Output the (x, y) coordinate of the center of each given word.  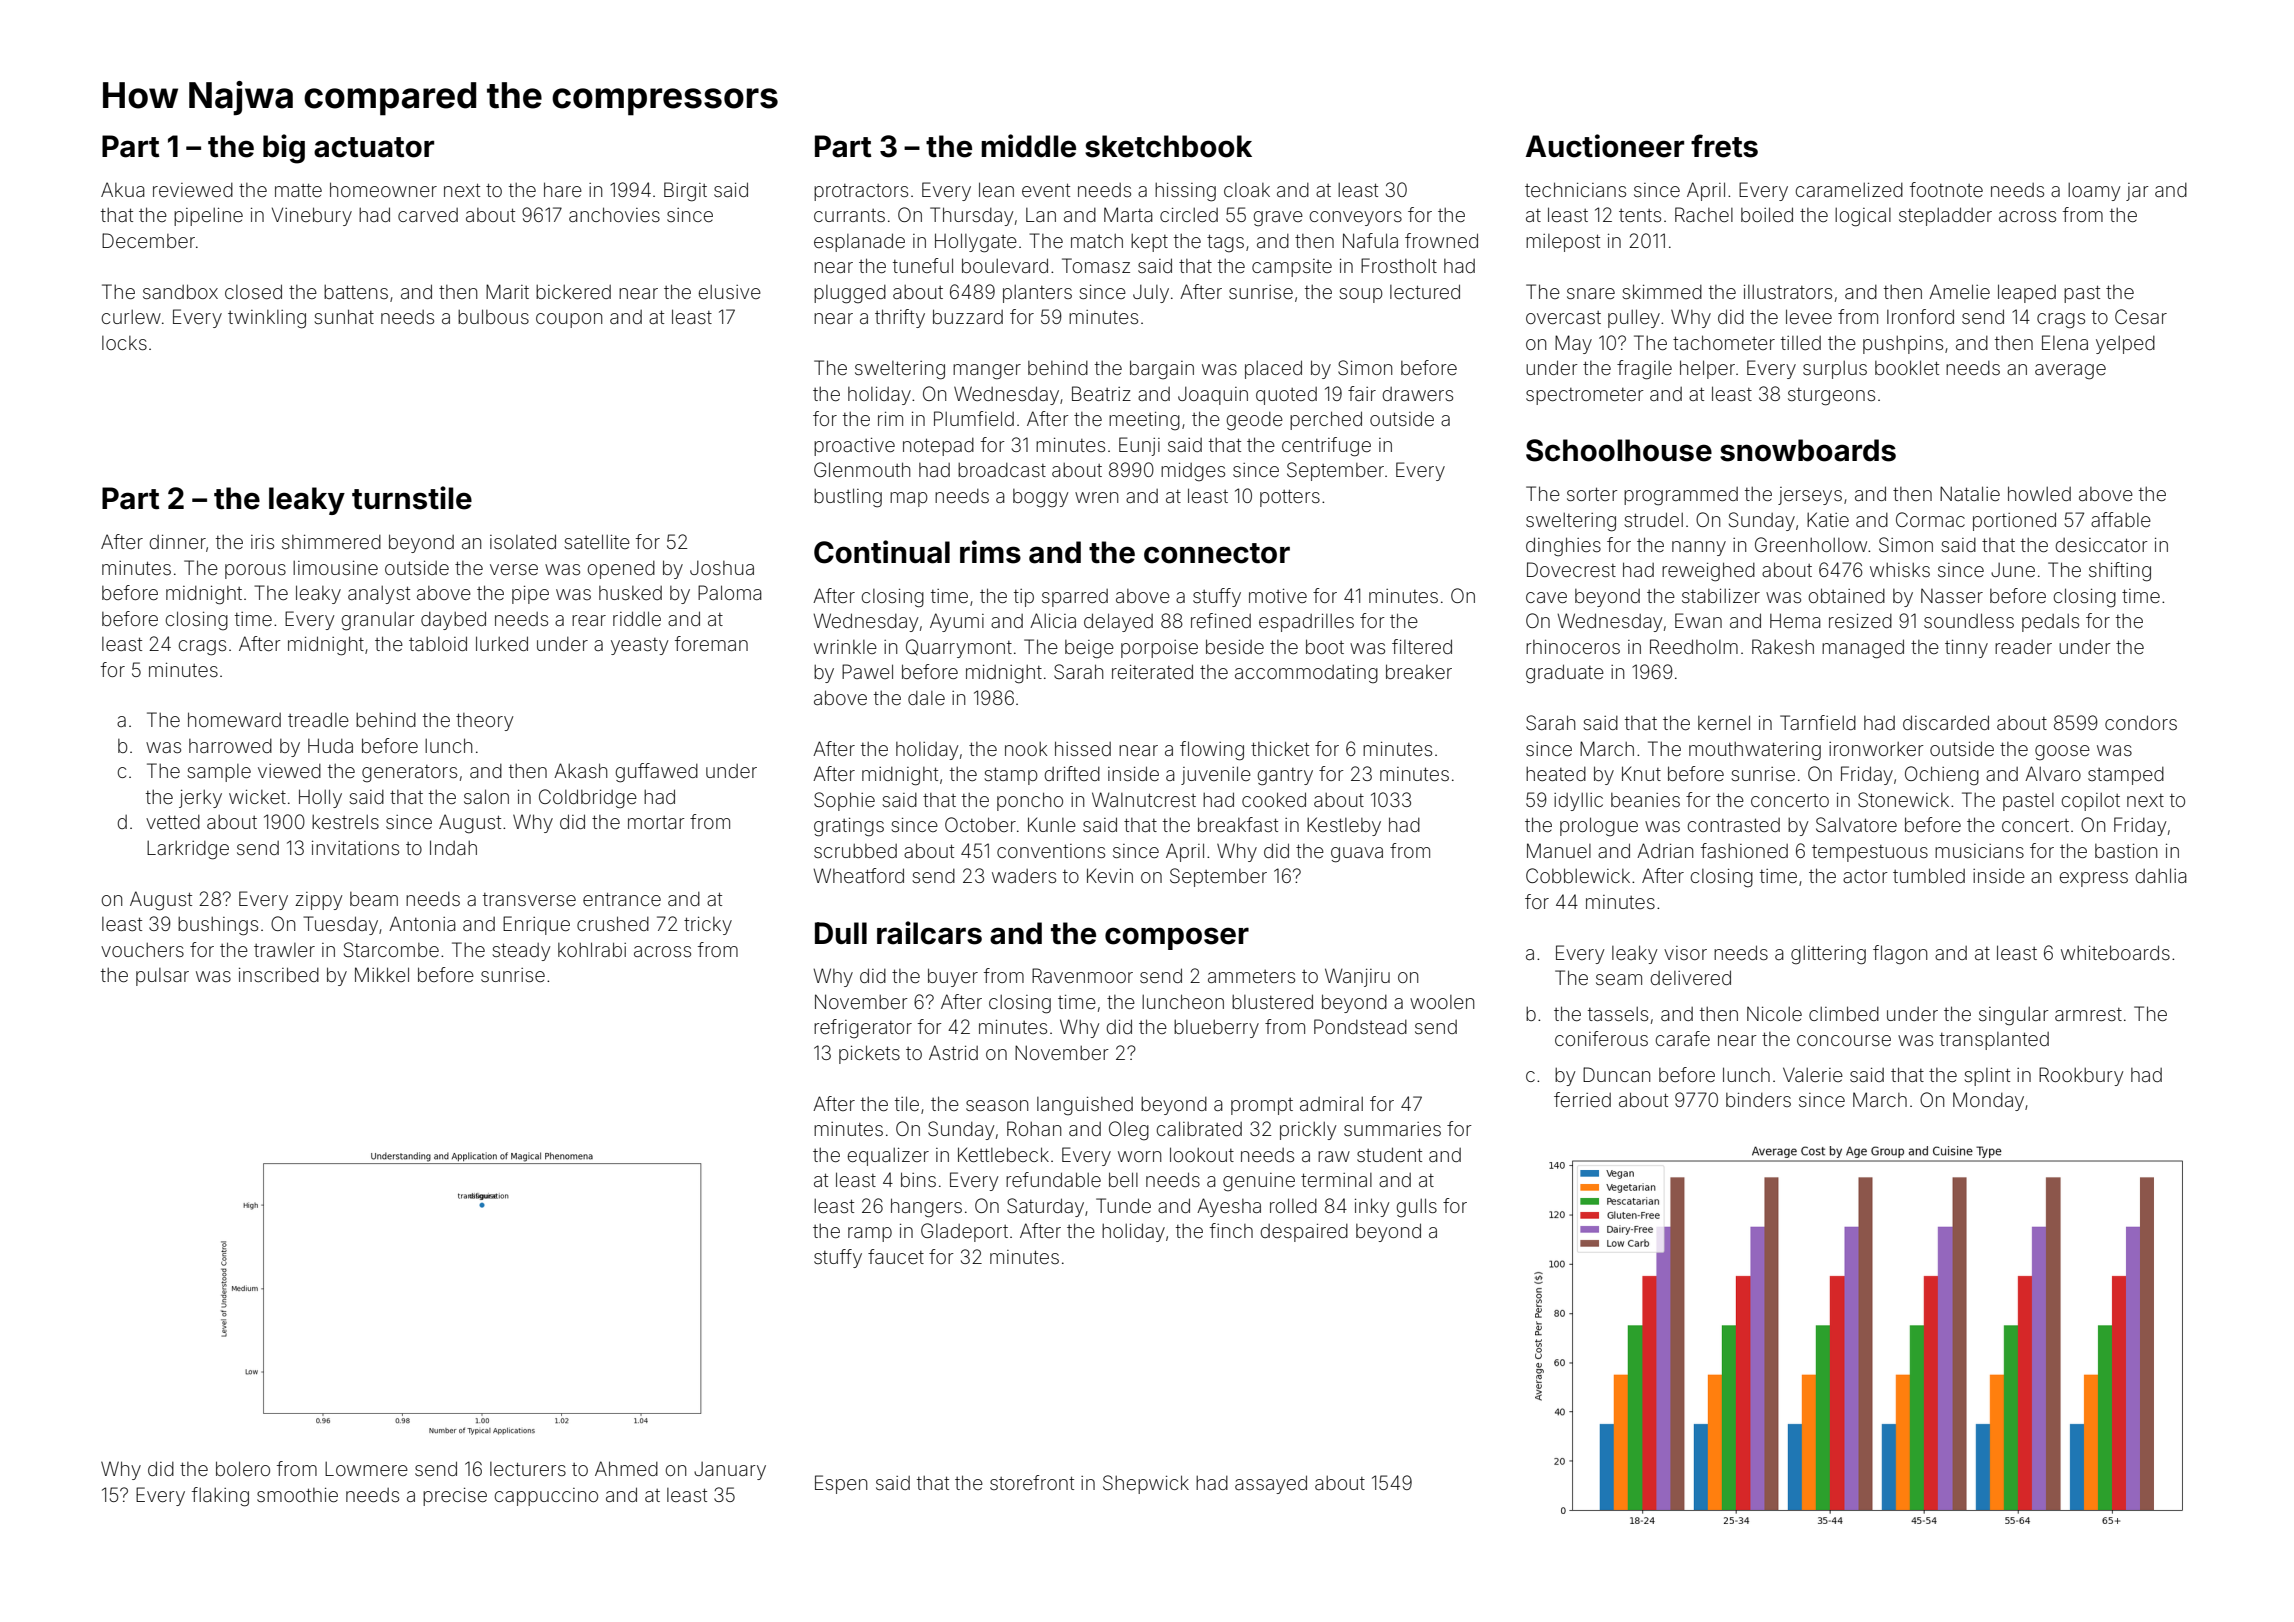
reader (2023, 647)
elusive (730, 292)
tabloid (438, 643)
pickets (869, 1054)
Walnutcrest (1144, 799)
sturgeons (1831, 397)
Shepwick (1146, 1484)
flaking (220, 1497)
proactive (854, 447)
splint (1987, 1077)
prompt (1262, 1106)
